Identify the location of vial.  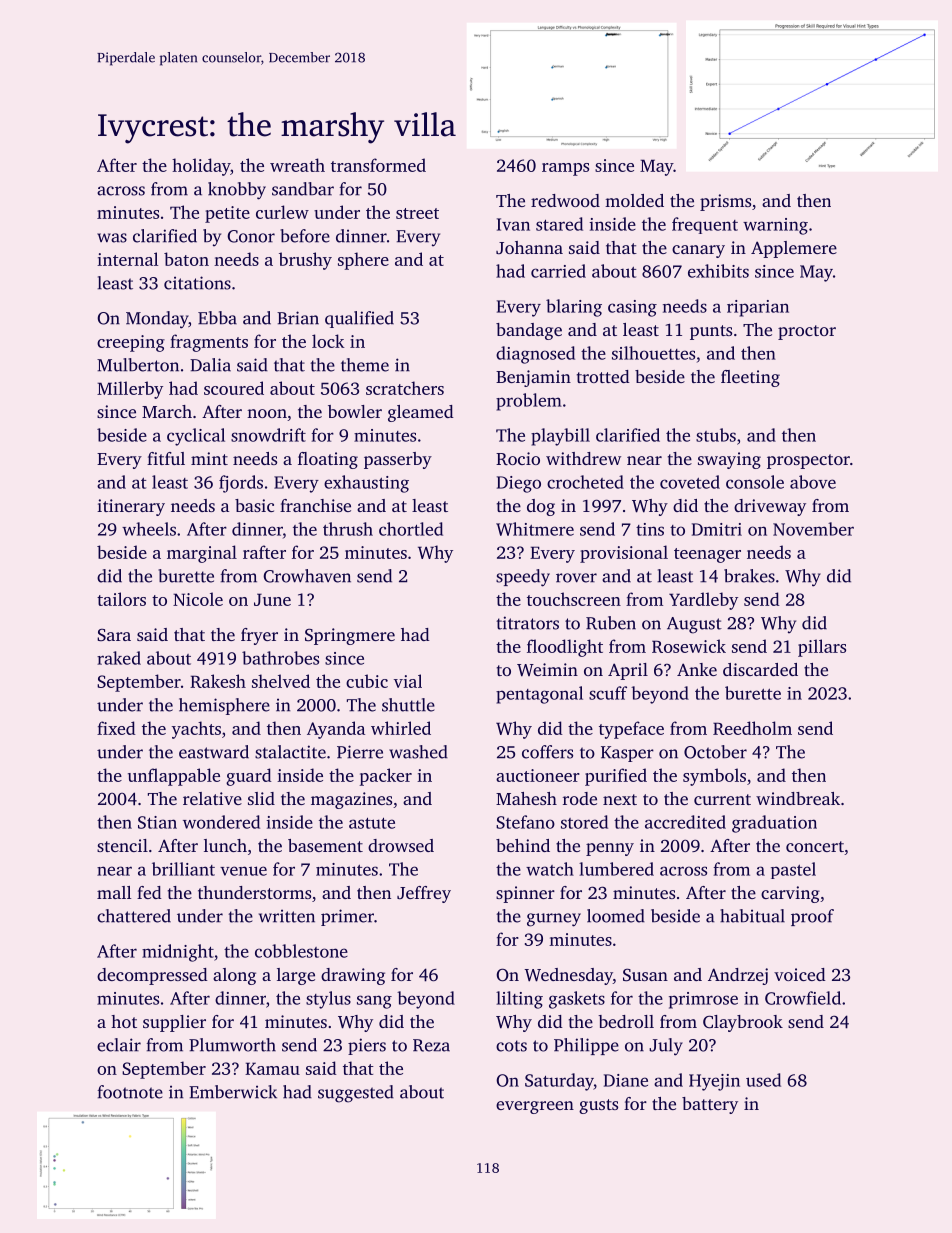
(408, 681).
